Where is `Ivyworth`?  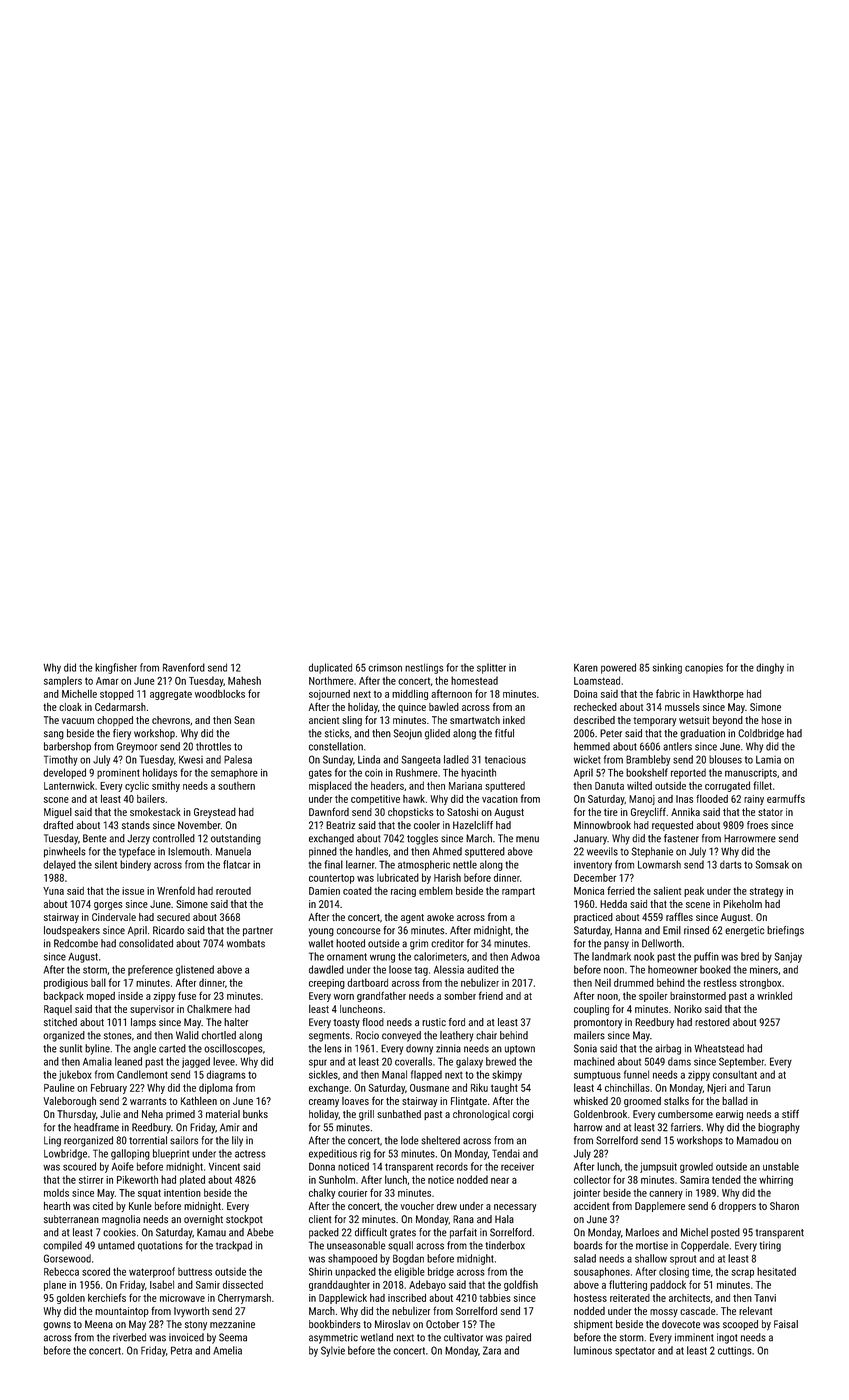
Ivyworth is located at coordinates (191, 1312).
